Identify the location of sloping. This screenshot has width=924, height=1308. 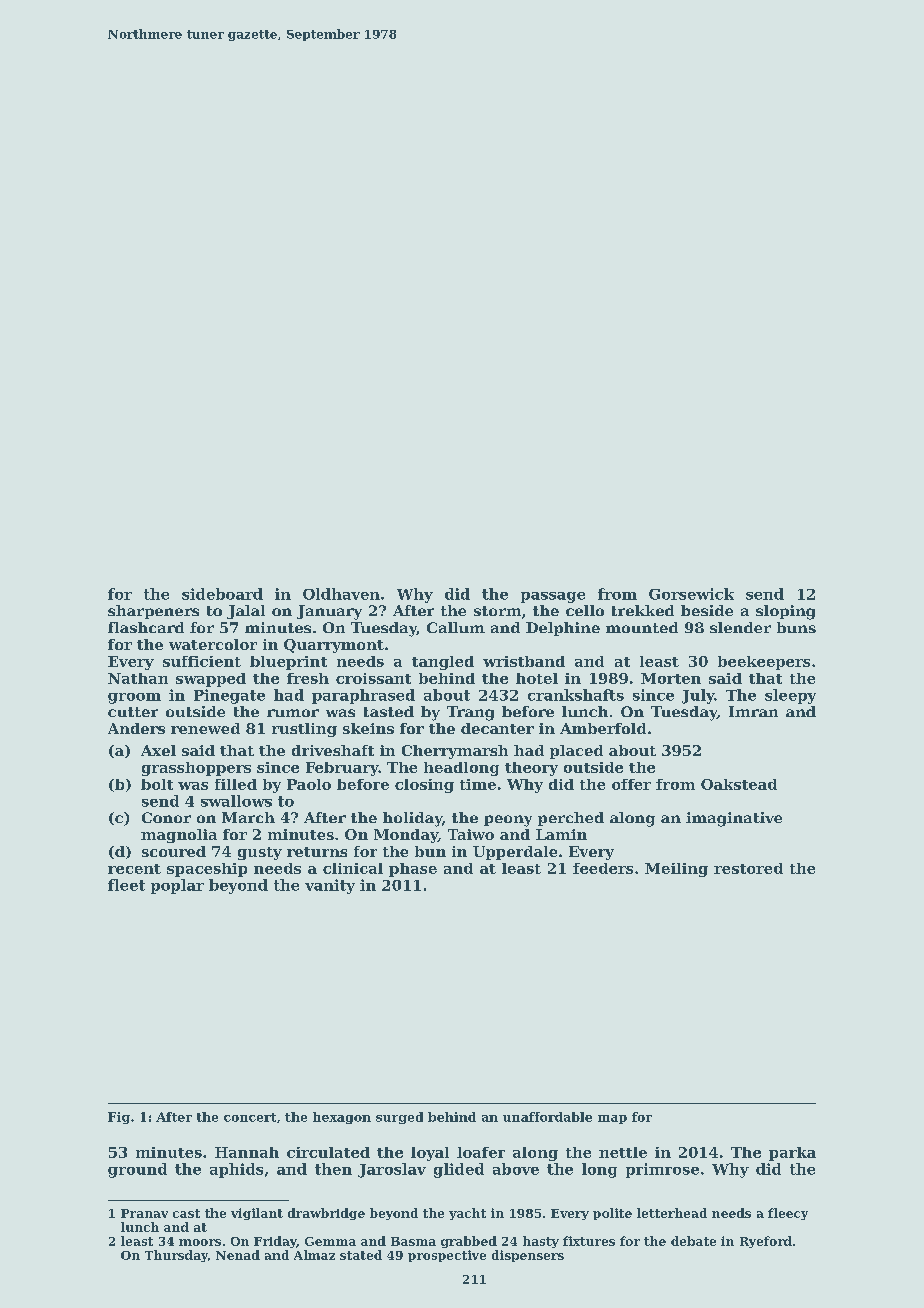
(785, 612).
